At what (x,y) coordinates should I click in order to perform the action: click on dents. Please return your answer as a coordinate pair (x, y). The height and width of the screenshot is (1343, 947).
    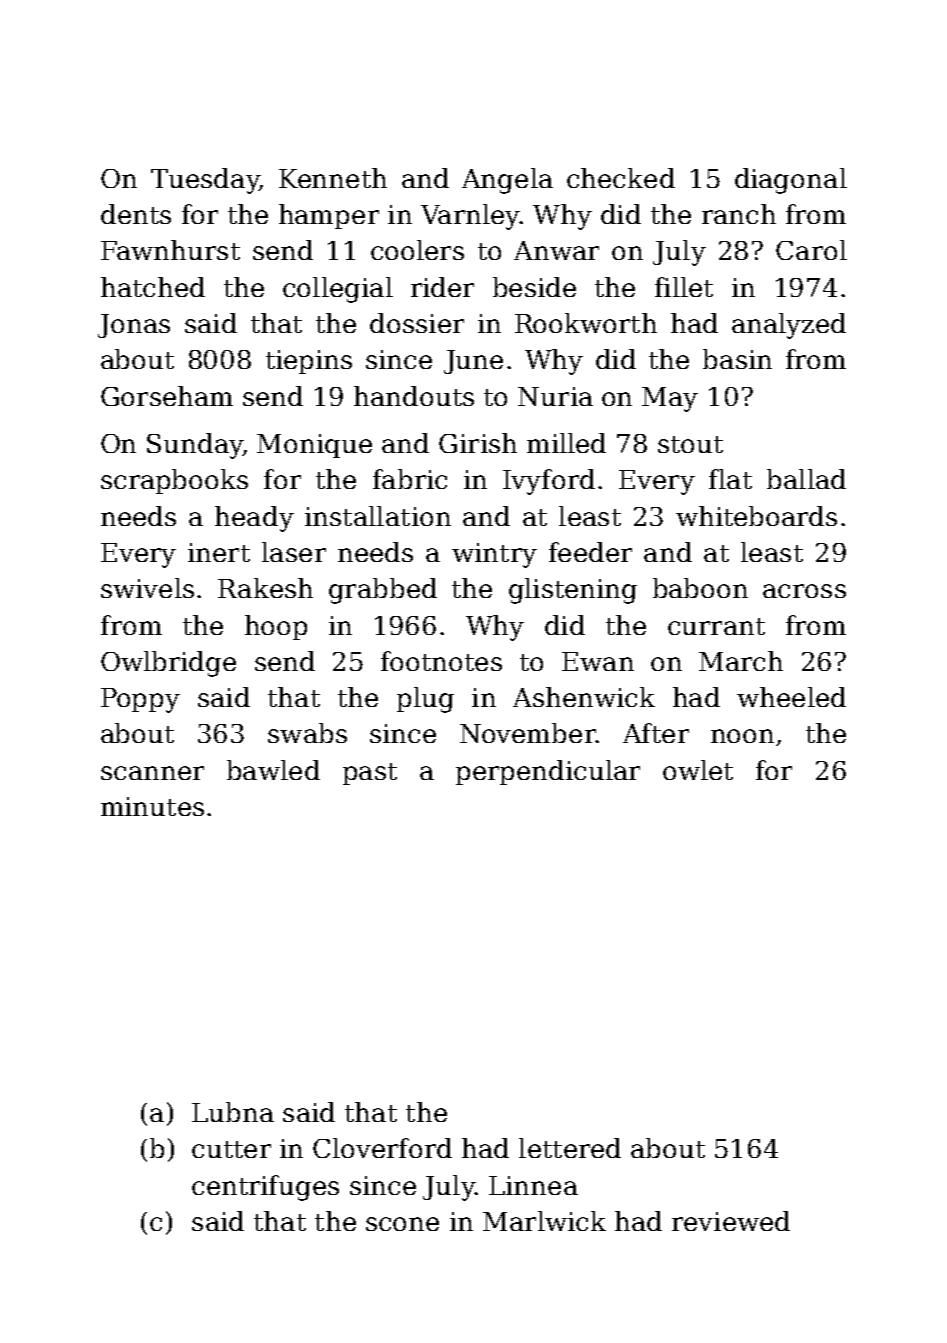
    Looking at the image, I should click on (136, 214).
